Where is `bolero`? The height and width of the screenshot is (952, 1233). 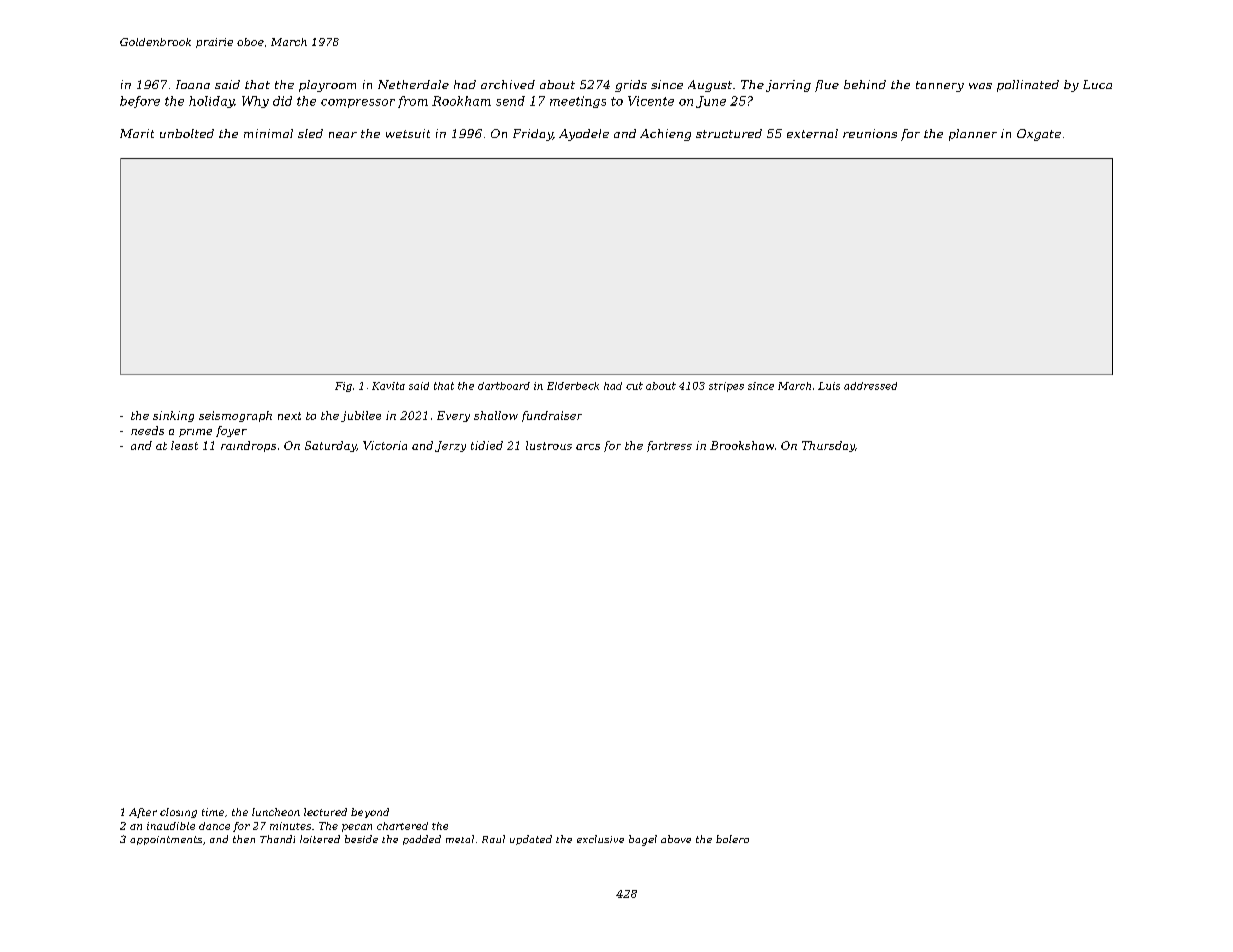
bolero is located at coordinates (732, 839).
